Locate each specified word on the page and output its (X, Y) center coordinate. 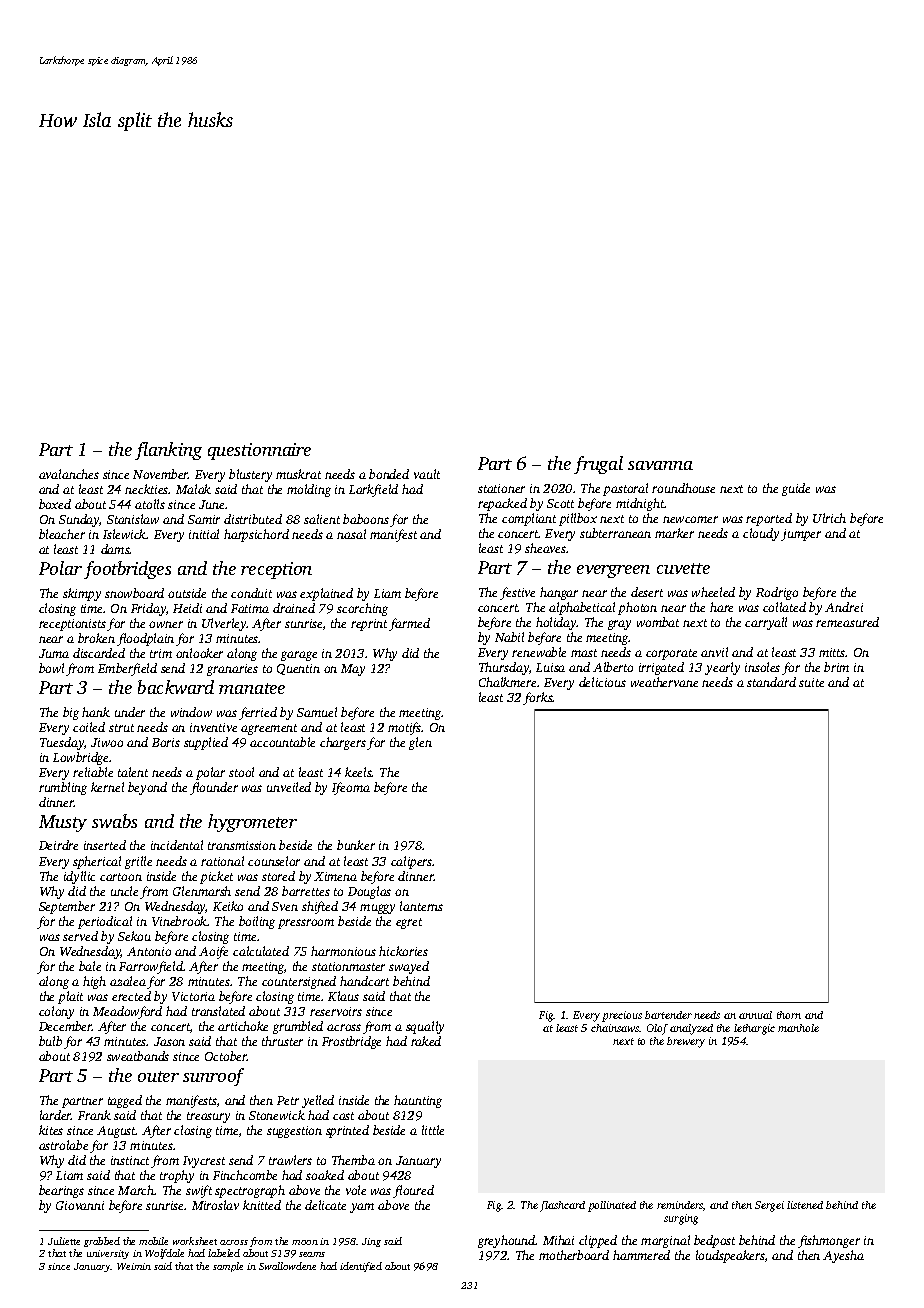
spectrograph (250, 1191)
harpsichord (256, 535)
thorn (789, 1015)
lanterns (421, 906)
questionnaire (259, 451)
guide (796, 489)
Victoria (193, 996)
